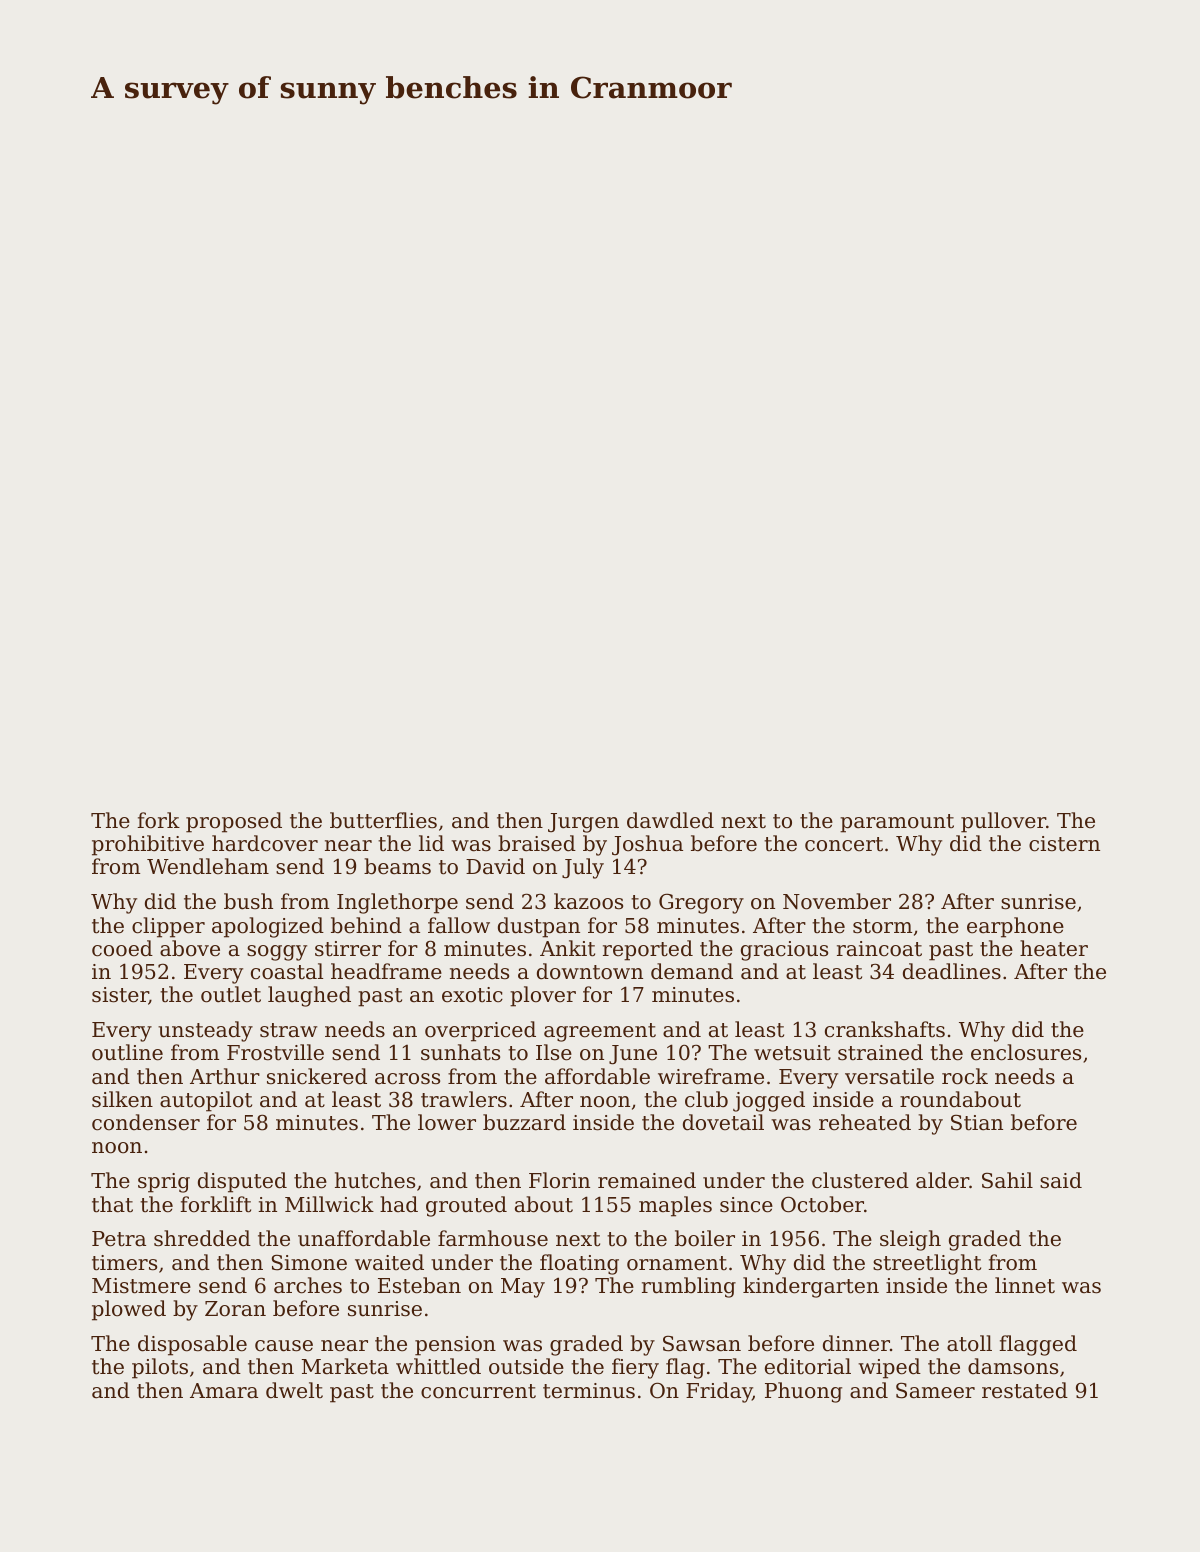 Image resolution: width=1200 pixels, height=1552 pixels. Describe the element at coordinates (284, 1346) in the screenshot. I see `cause` at that location.
